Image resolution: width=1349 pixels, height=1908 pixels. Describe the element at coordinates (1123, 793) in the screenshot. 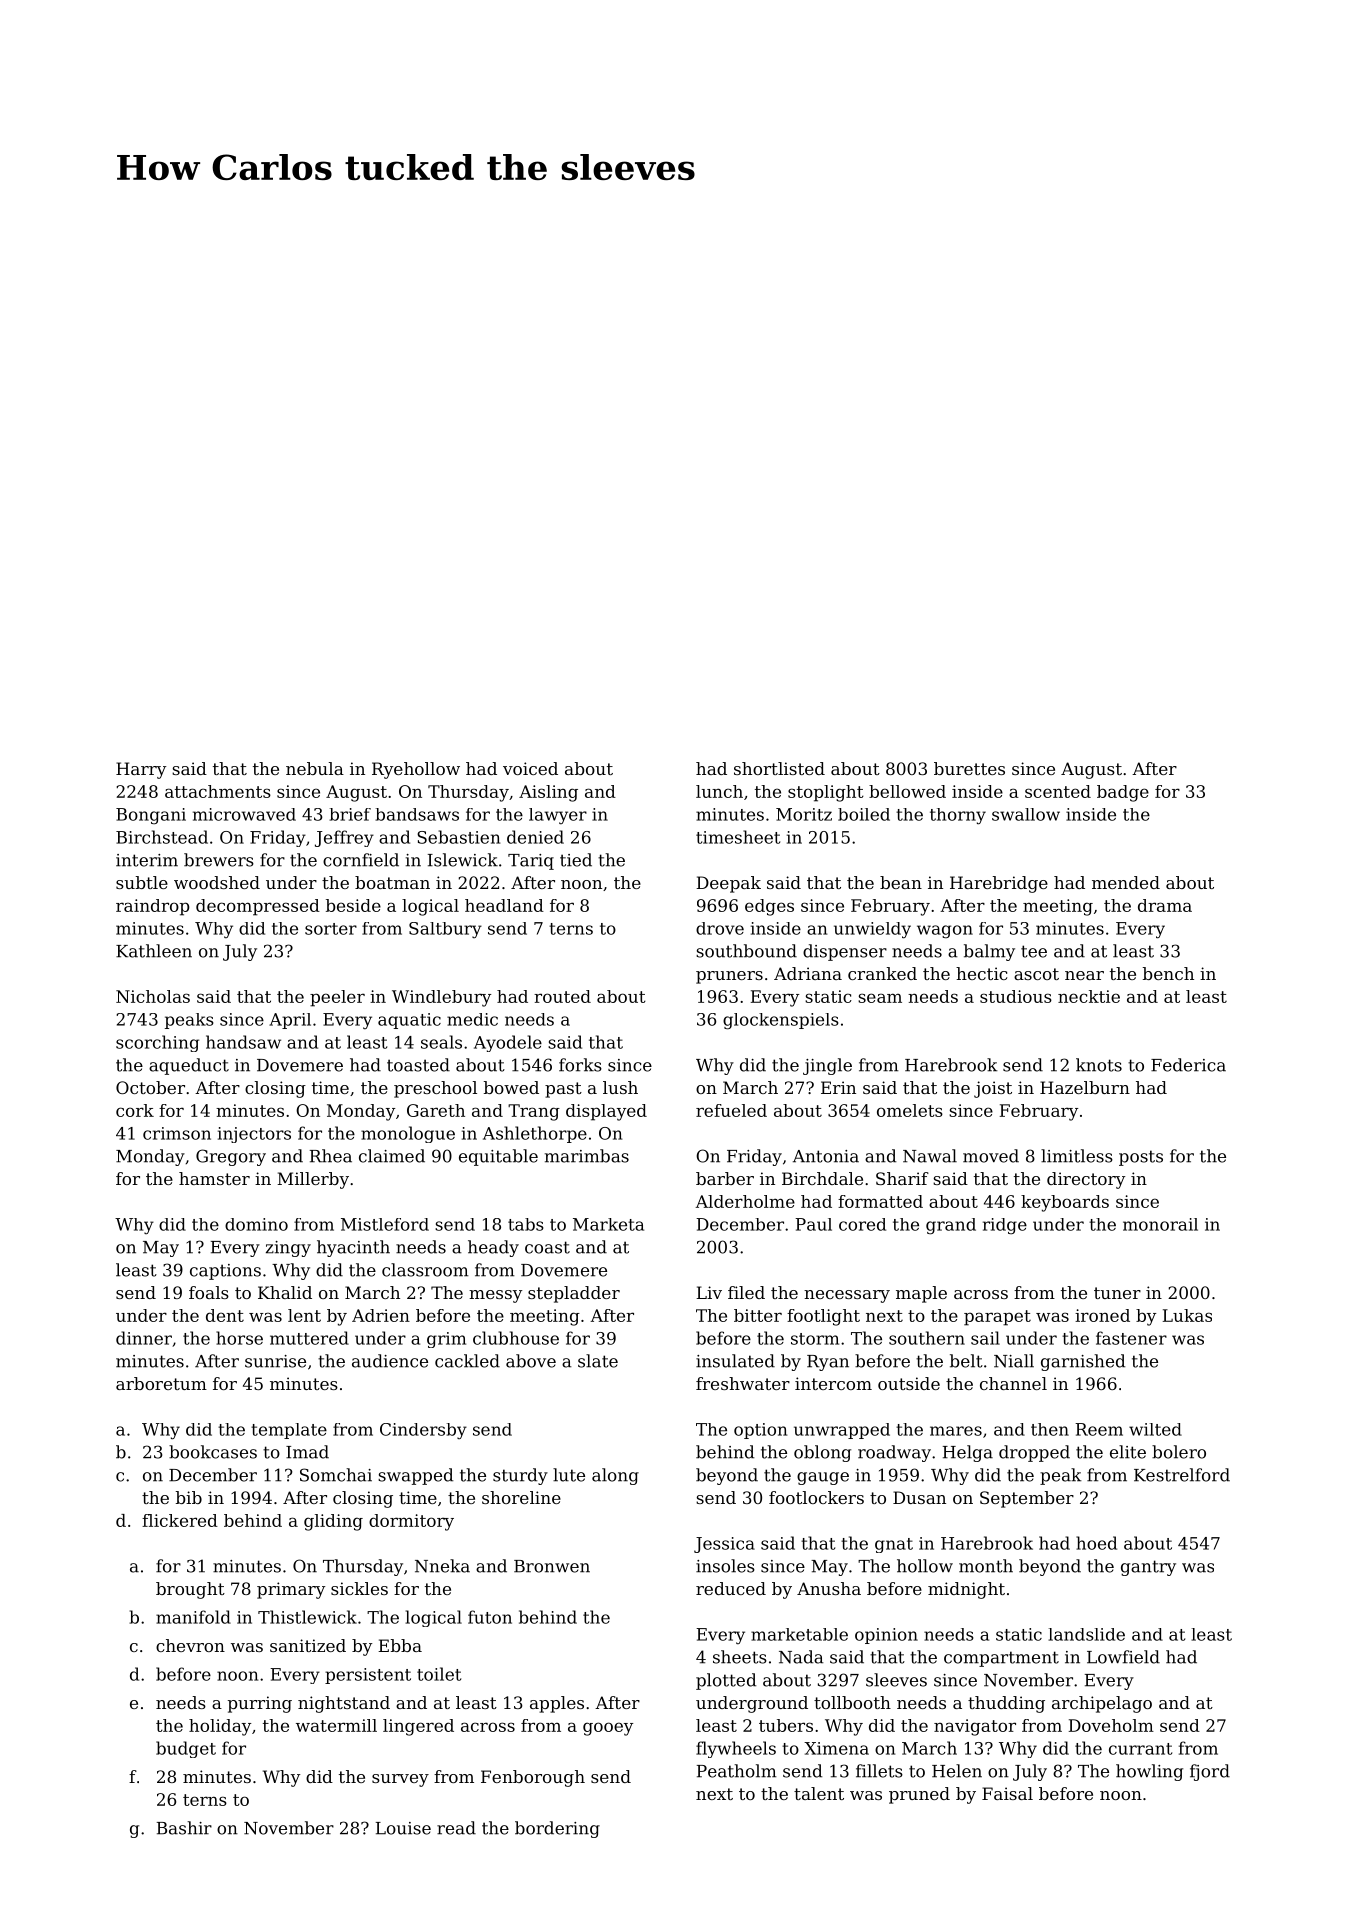

I see `badge` at that location.
